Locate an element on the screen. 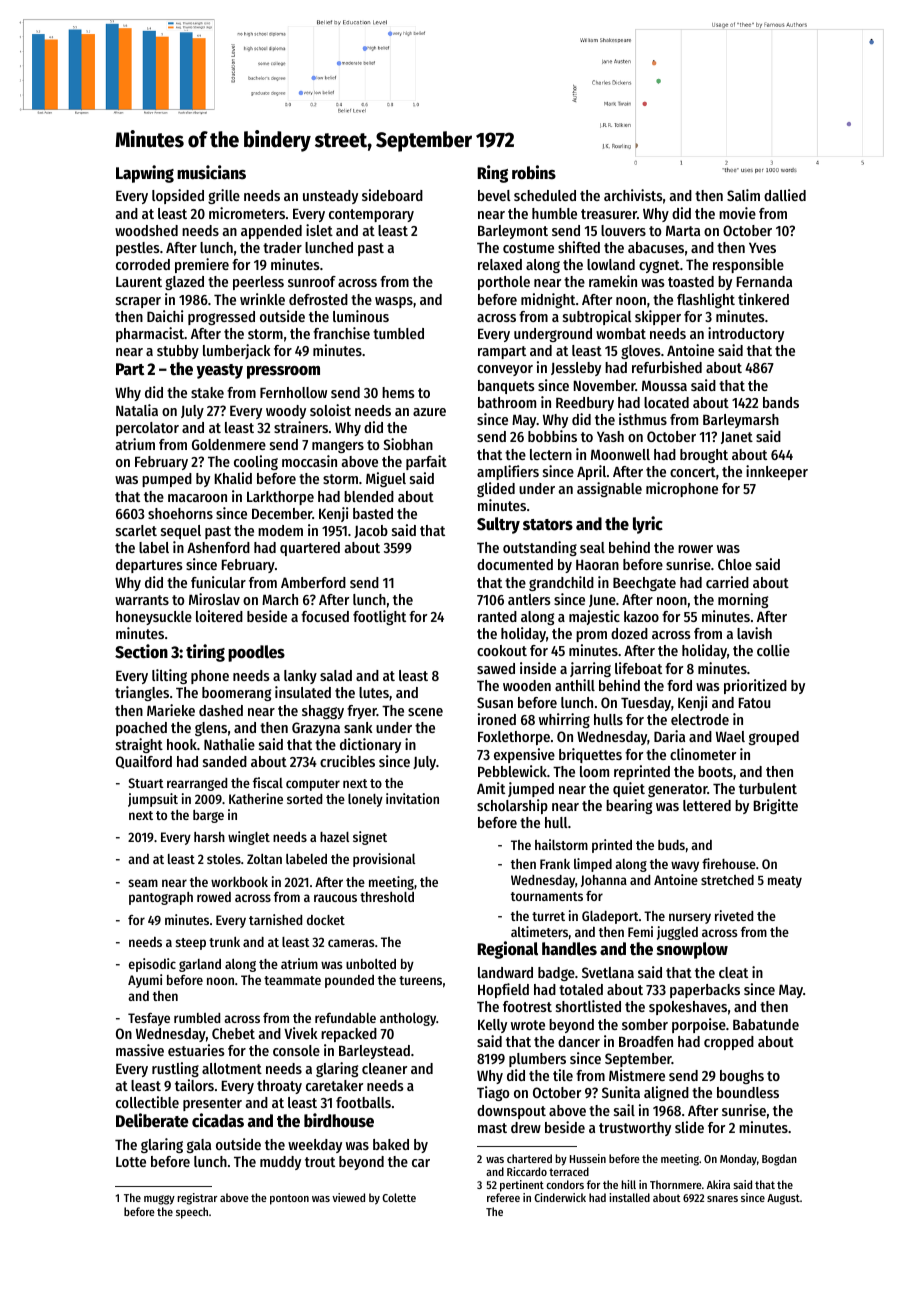  conveyor is located at coordinates (505, 370).
